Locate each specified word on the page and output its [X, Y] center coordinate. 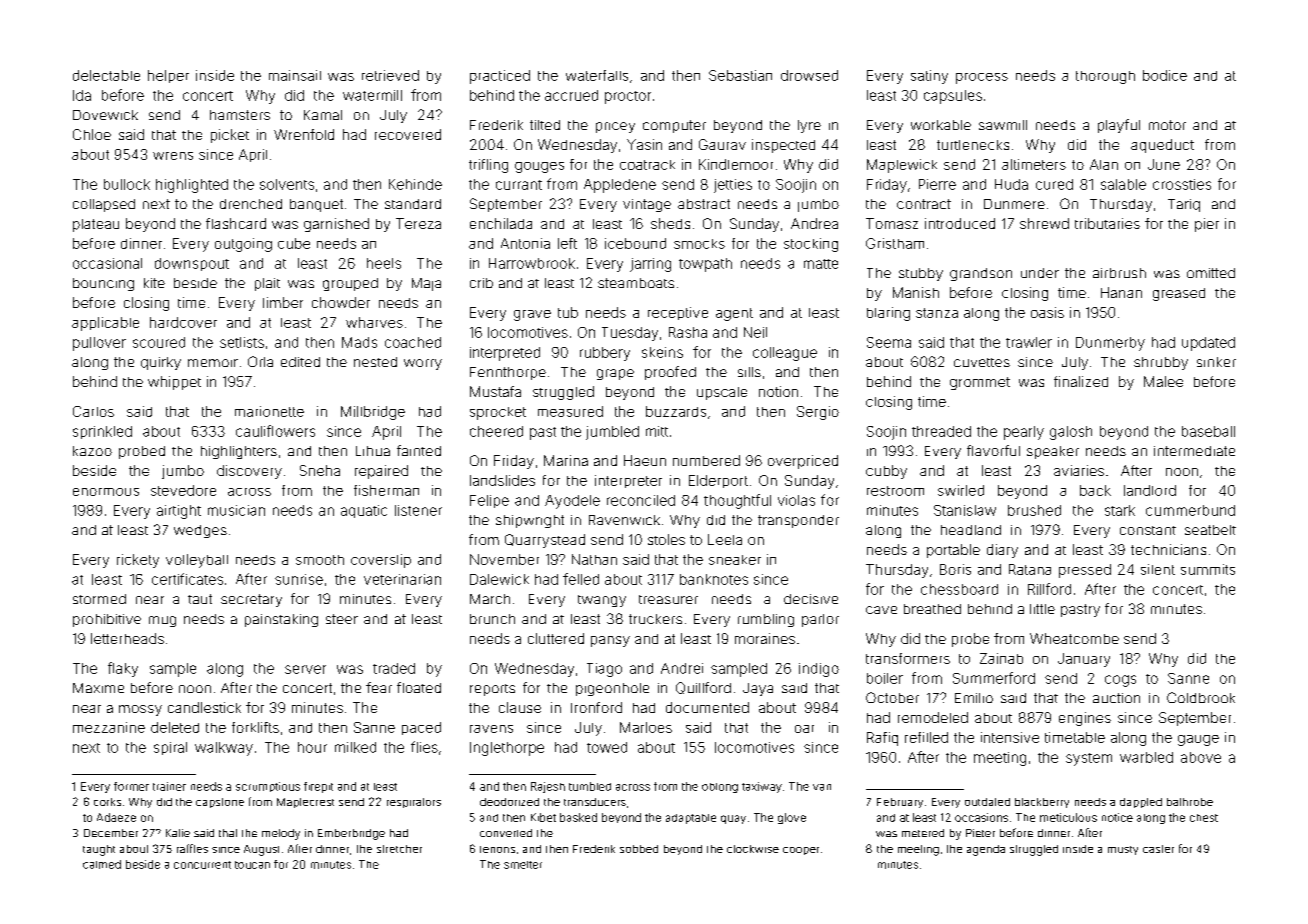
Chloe [92, 134]
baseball [1208, 431]
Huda [1011, 184]
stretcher [399, 849]
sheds [670, 223]
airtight [179, 512]
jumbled [612, 433]
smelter [523, 865]
